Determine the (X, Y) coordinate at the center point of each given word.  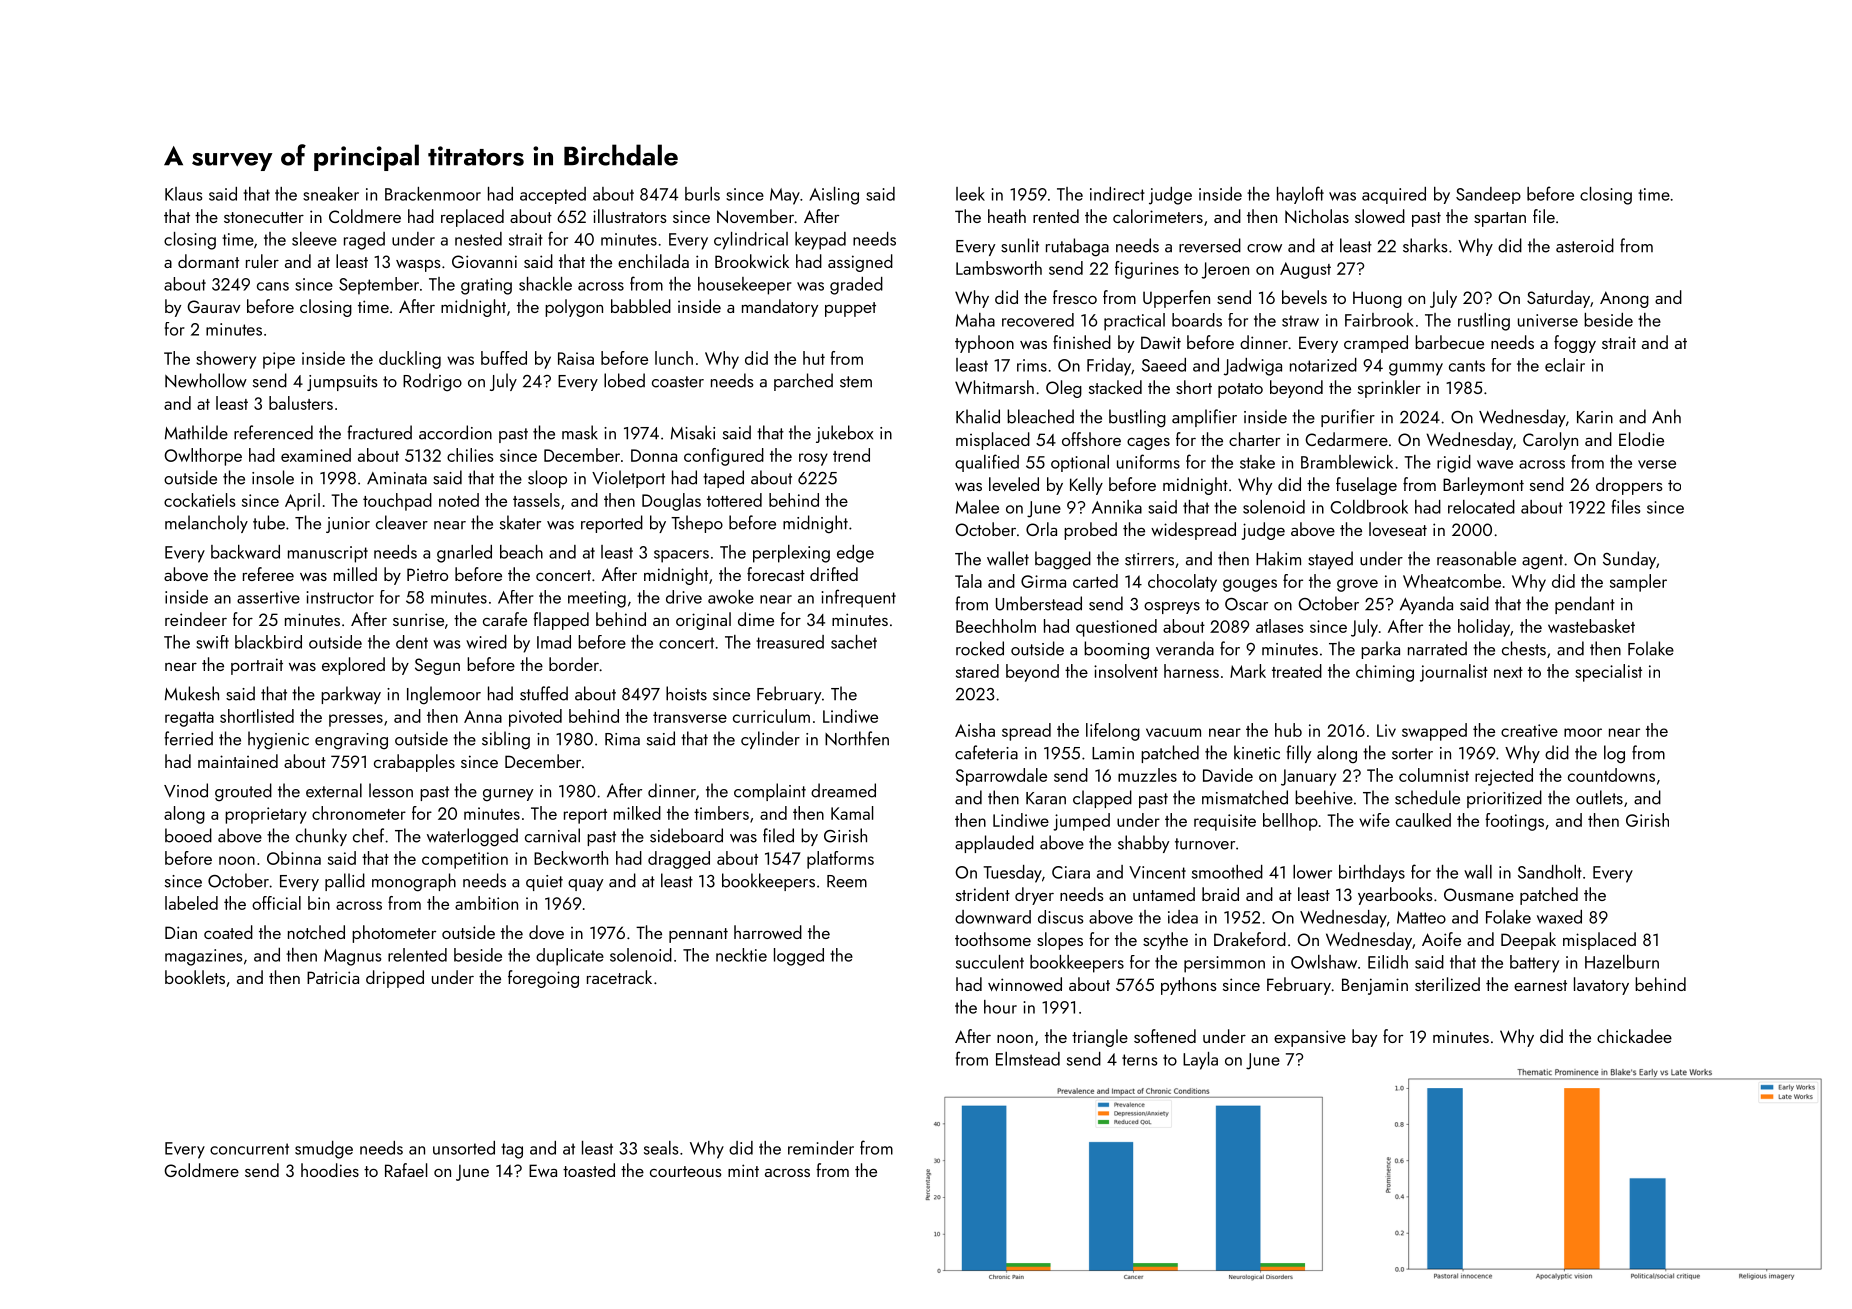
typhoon (984, 344)
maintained (238, 761)
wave (1495, 464)
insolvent (1126, 671)
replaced (472, 218)
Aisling (834, 196)
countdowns (1611, 775)
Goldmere (201, 1170)
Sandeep (1488, 195)
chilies (470, 455)
